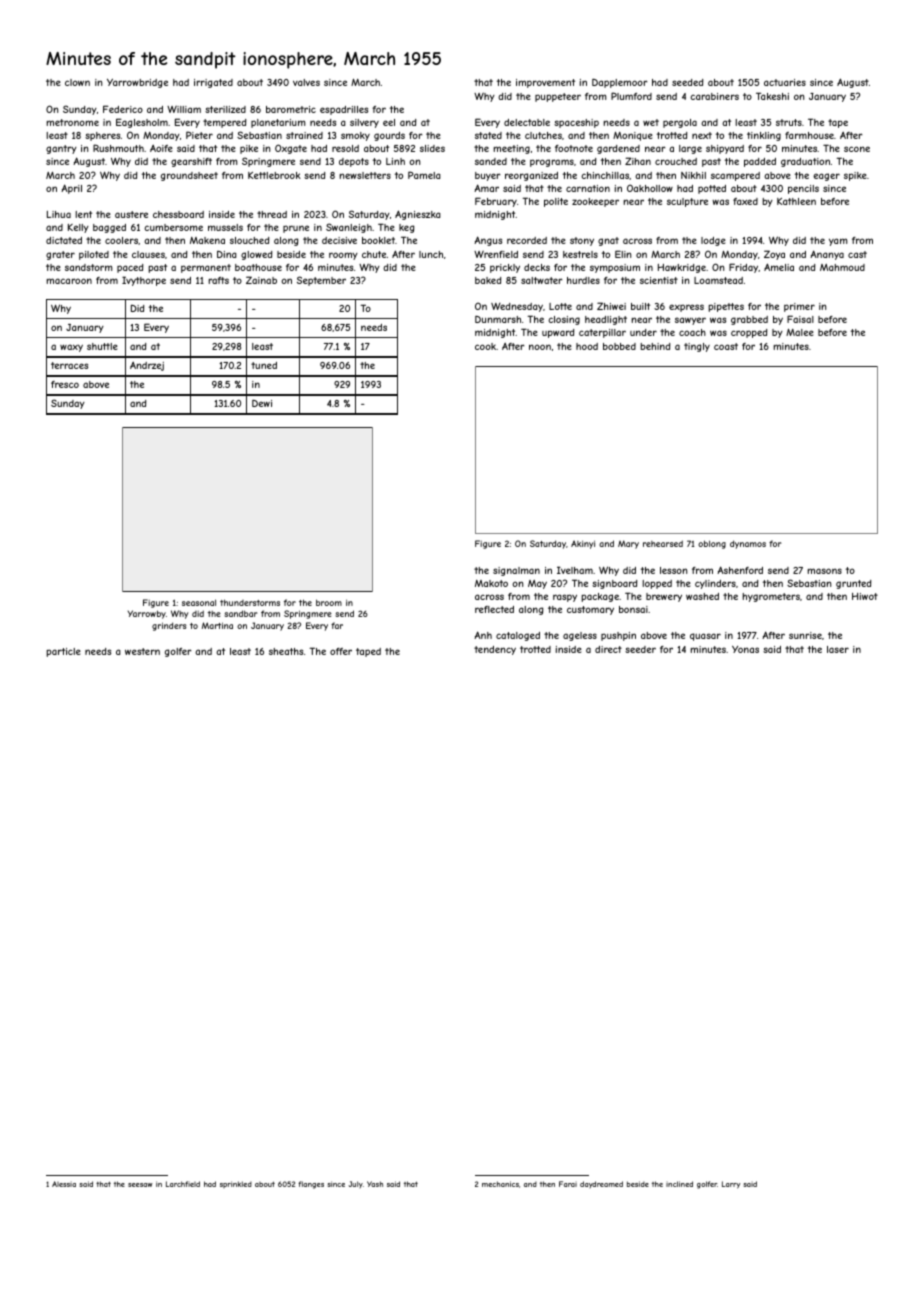 The image size is (924, 1308). I want to click on sprinkled, so click(236, 1184).
